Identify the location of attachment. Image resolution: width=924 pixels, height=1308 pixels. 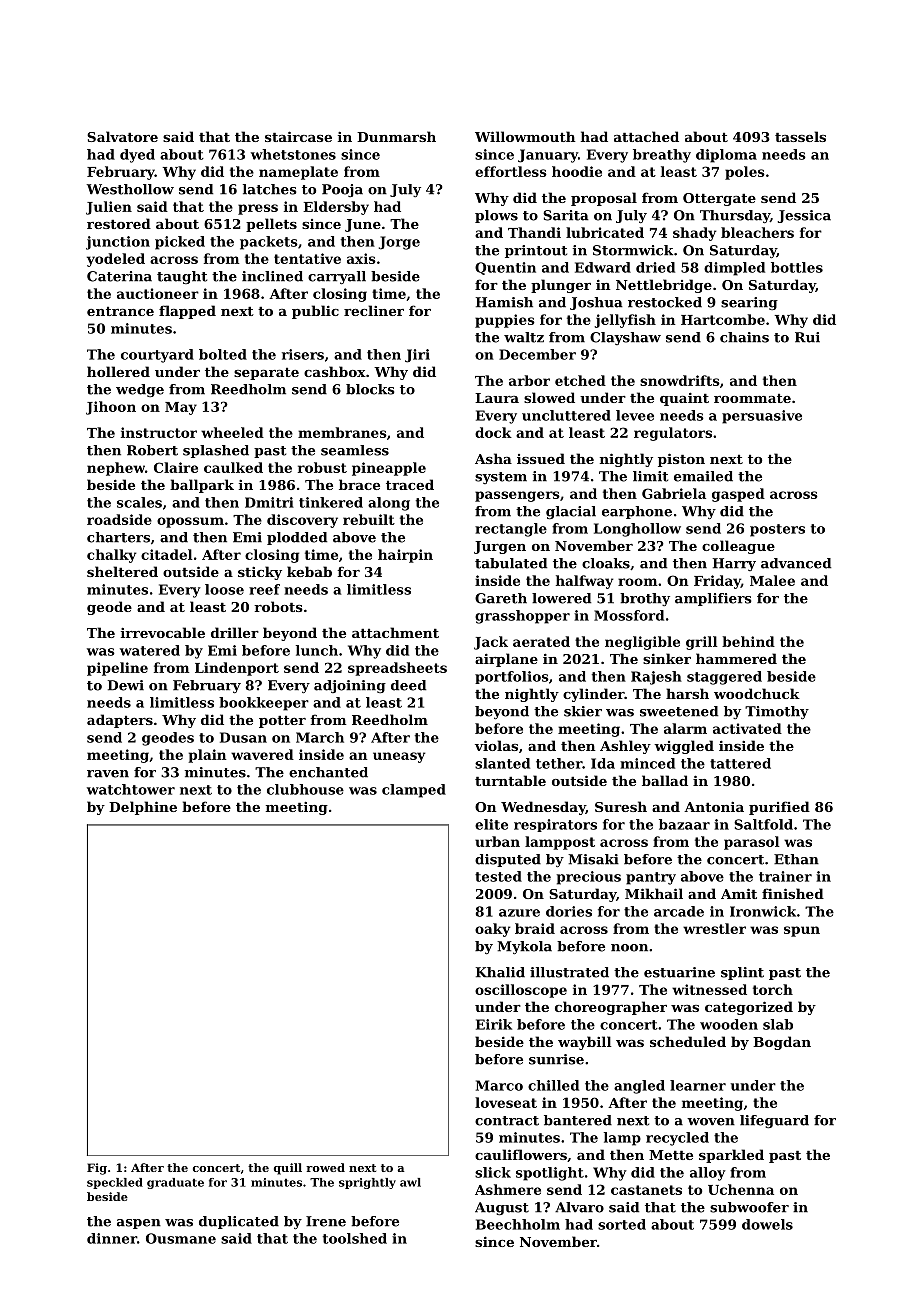
(395, 632).
